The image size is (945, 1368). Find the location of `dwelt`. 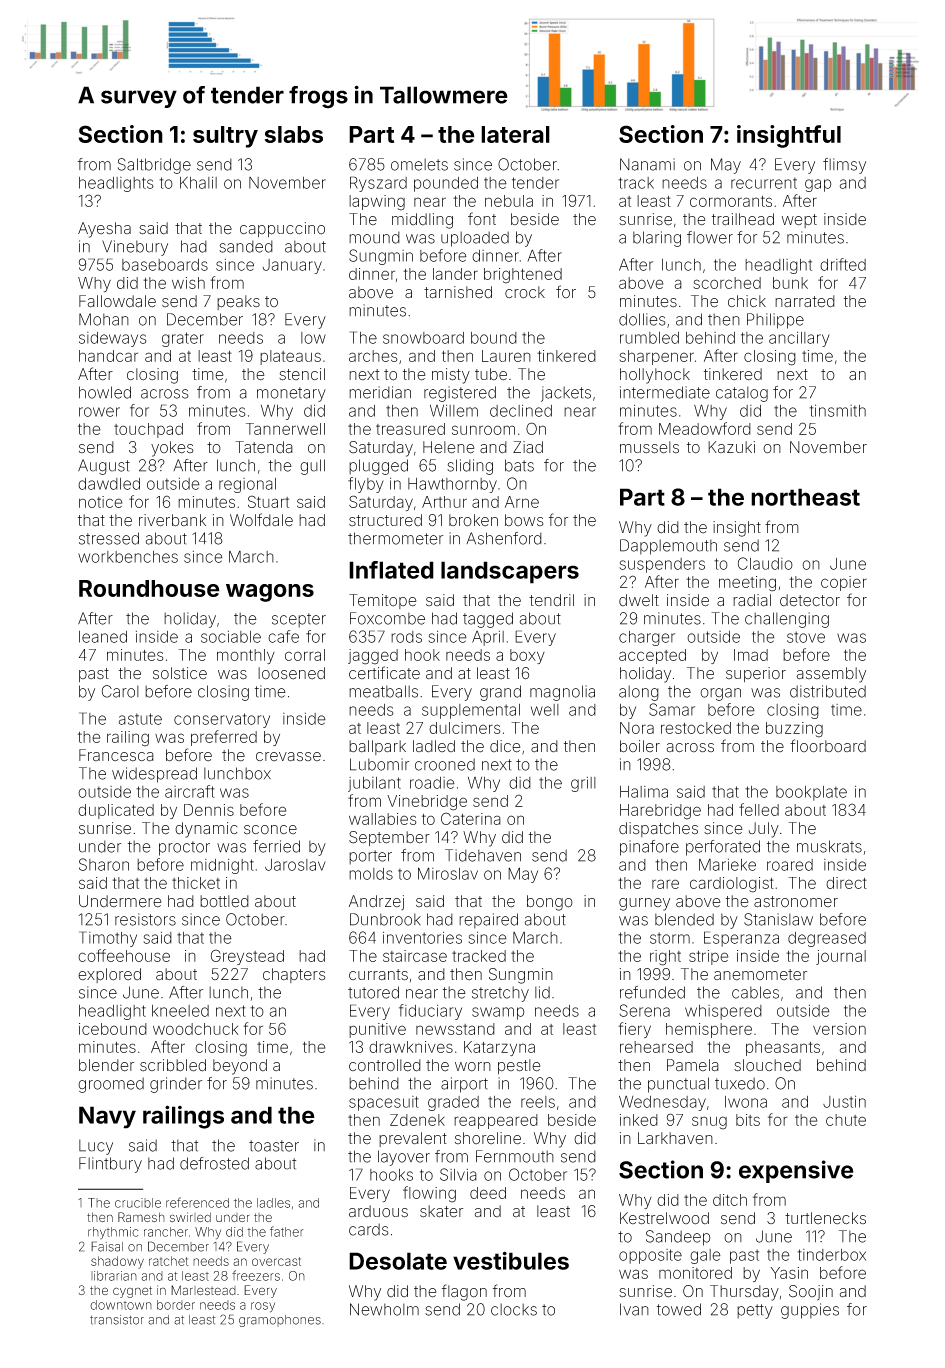

dwelt is located at coordinates (639, 600).
